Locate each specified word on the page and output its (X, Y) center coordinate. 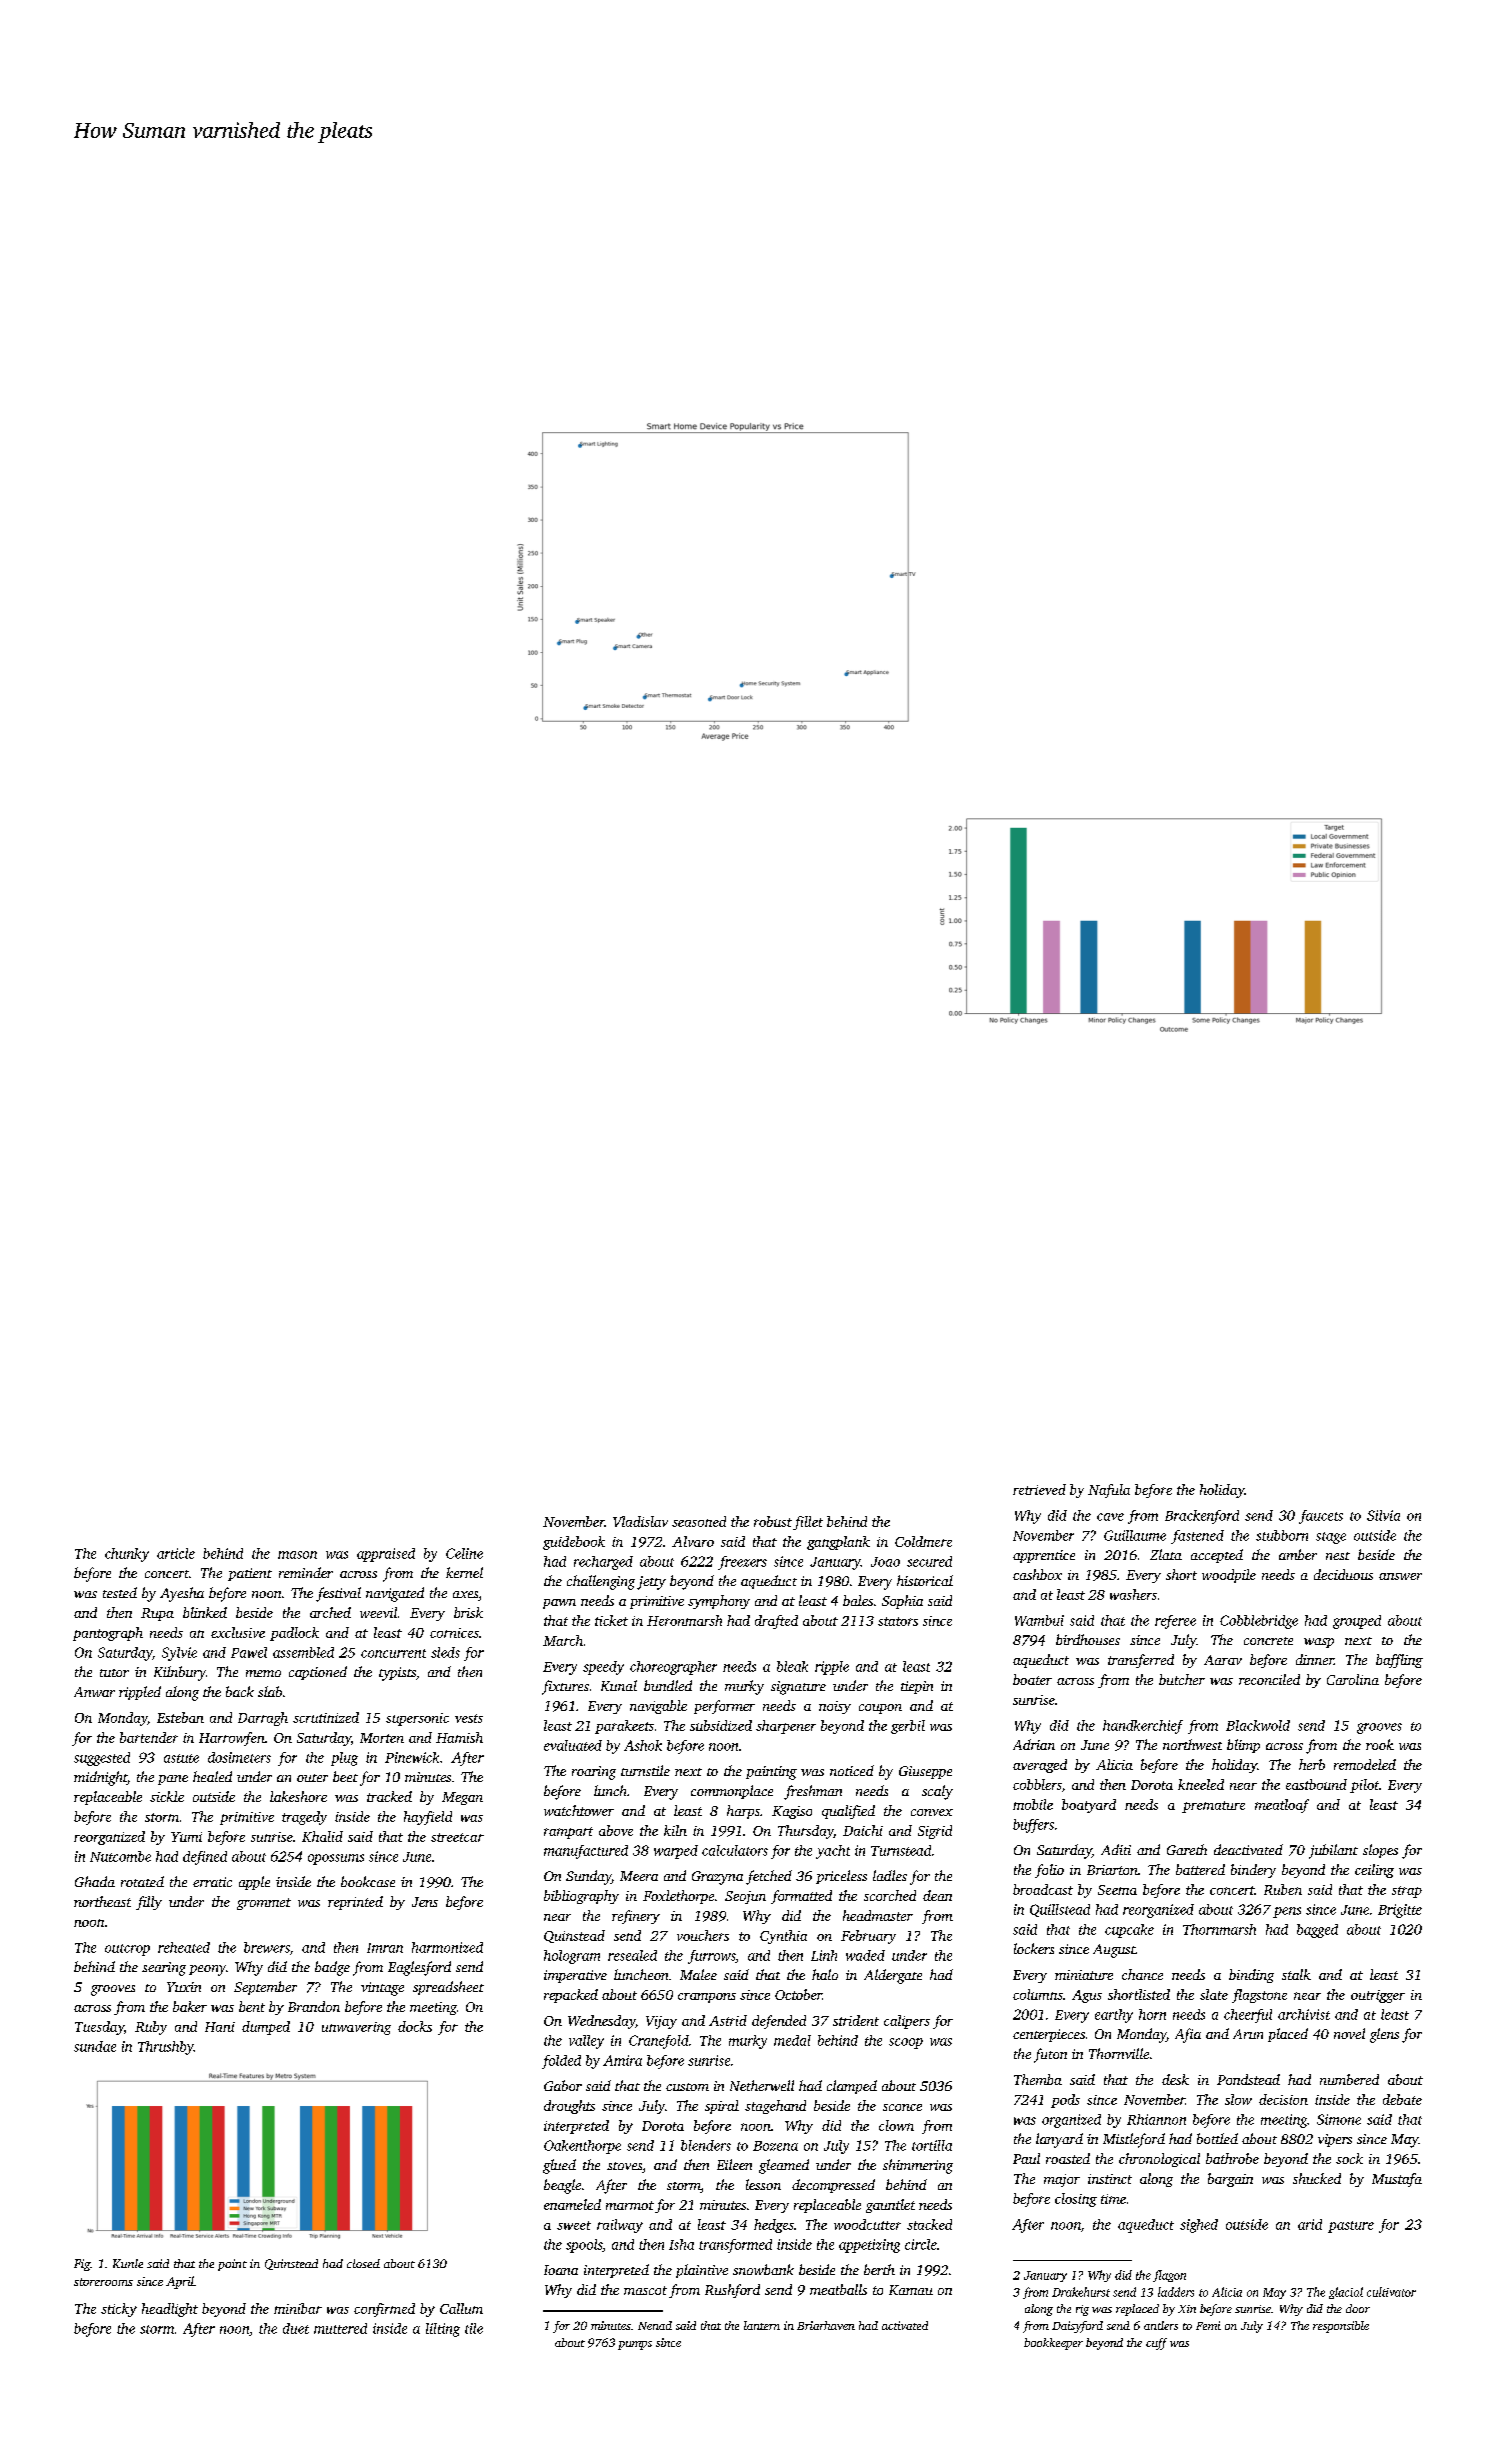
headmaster (878, 1915)
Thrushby (166, 2048)
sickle (167, 1796)
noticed (852, 1770)
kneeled (1201, 1784)
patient (250, 1574)
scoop (906, 2043)
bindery (1253, 1871)
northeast (102, 1901)
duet (296, 2328)
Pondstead (1248, 2079)
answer (1400, 1576)
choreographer (673, 1668)
